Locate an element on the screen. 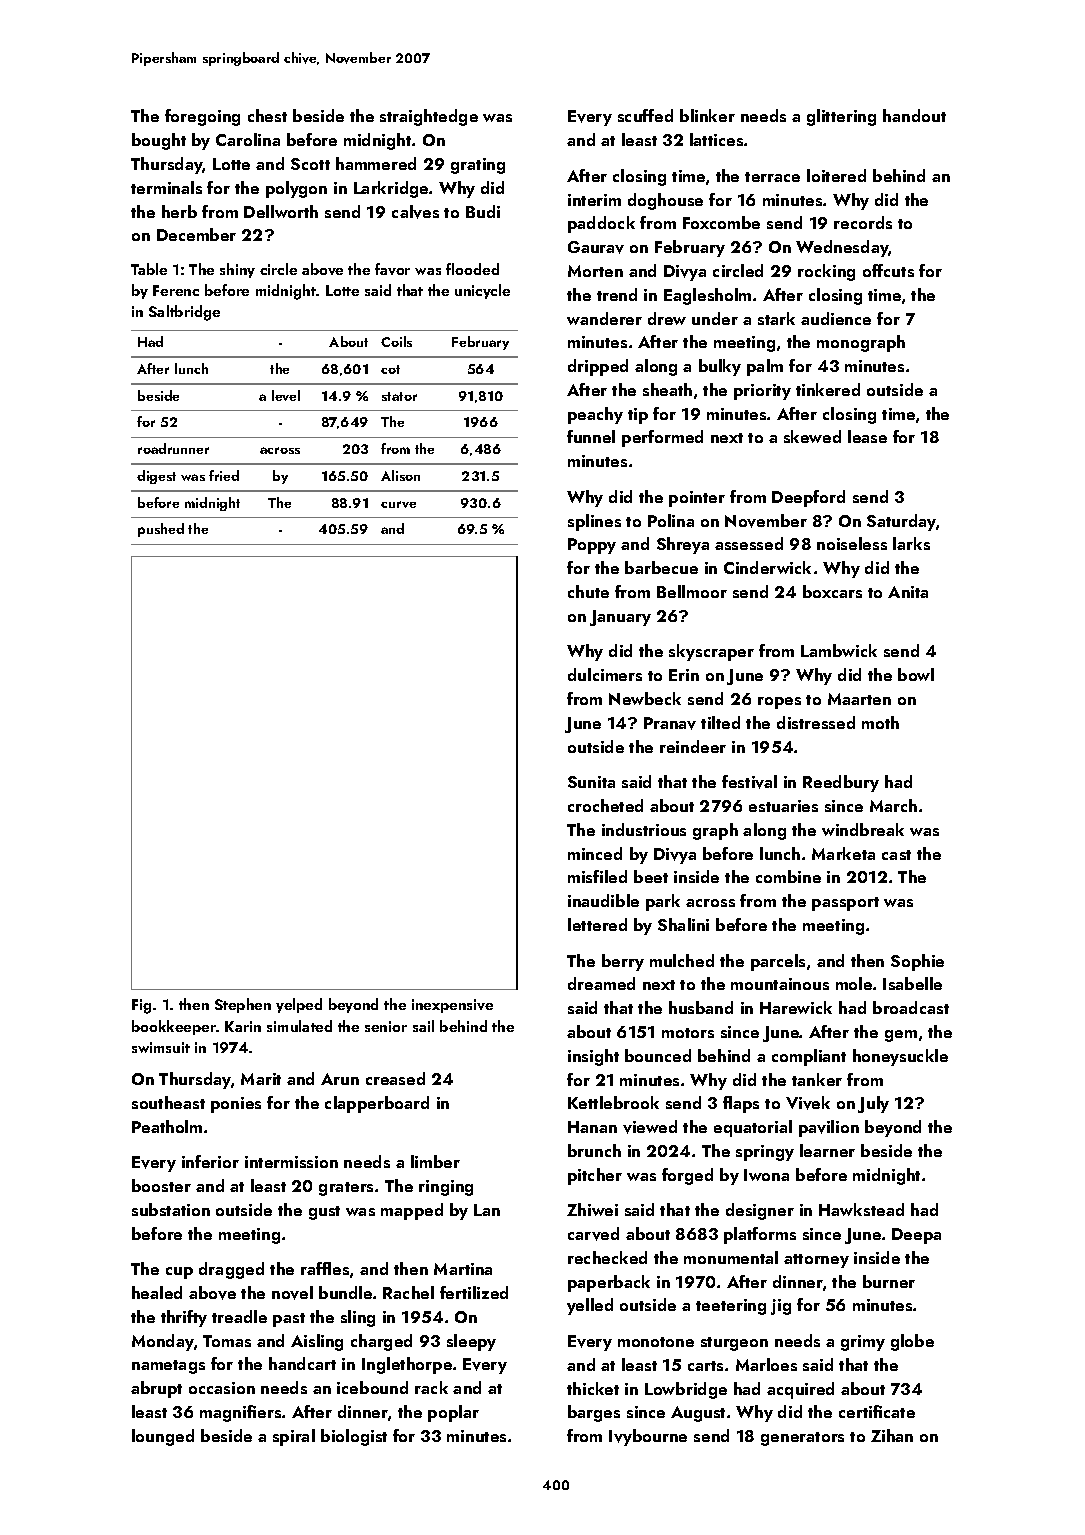  scuffed is located at coordinates (645, 115).
